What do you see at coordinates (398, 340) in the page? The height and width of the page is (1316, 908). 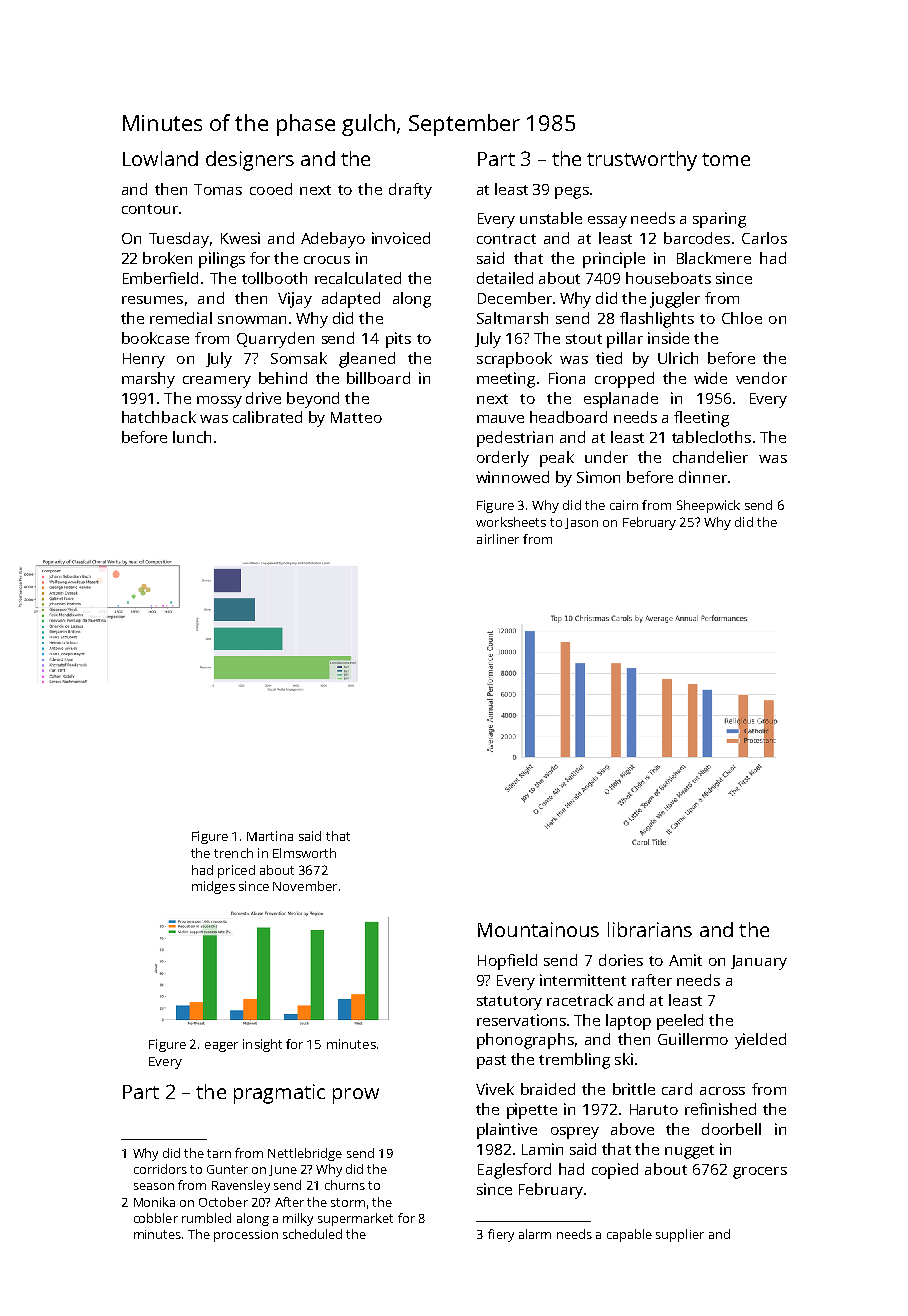 I see `pits` at bounding box center [398, 340].
